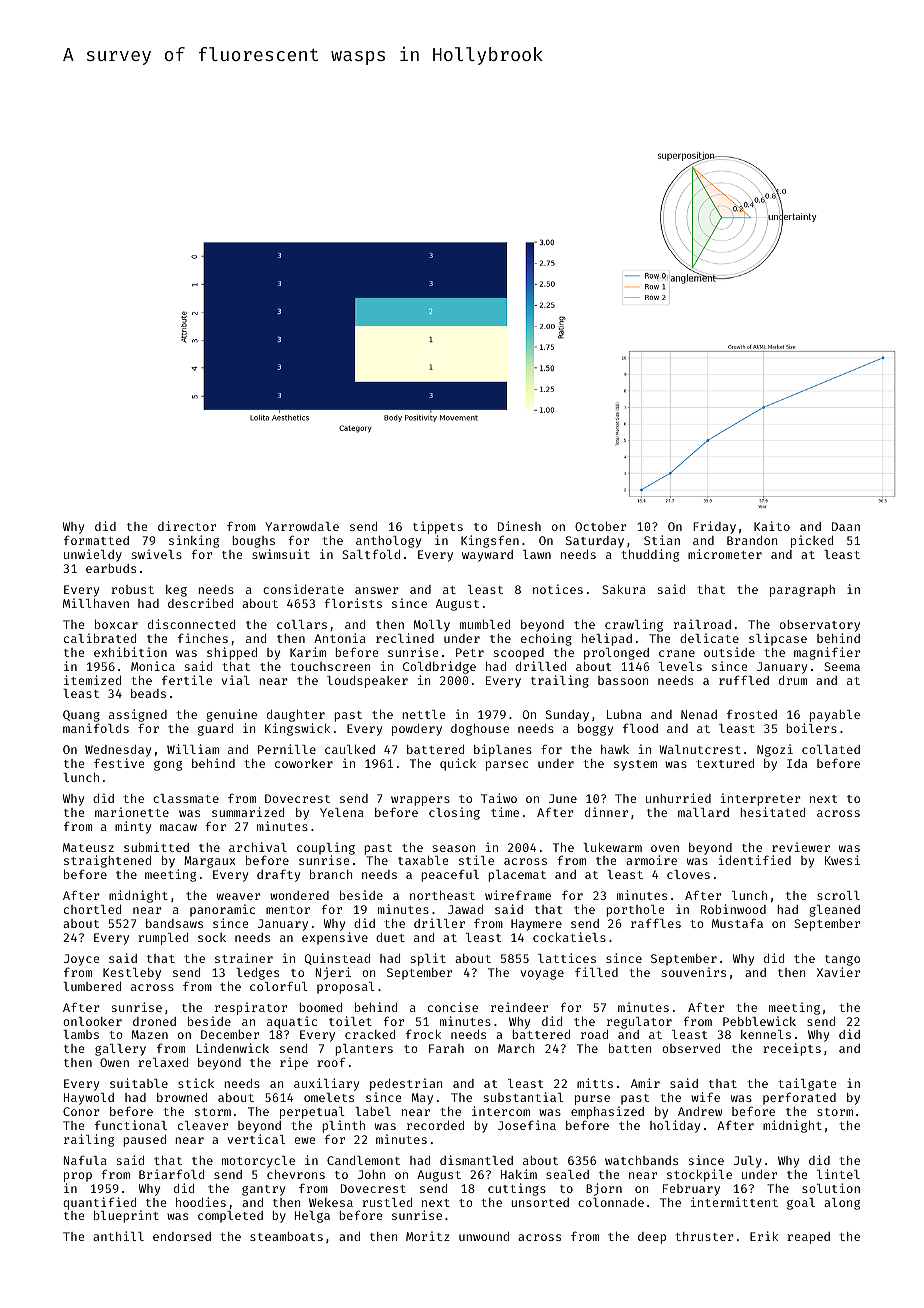 The height and width of the screenshot is (1308, 924). What do you see at coordinates (176, 591) in the screenshot?
I see `keg` at bounding box center [176, 591].
